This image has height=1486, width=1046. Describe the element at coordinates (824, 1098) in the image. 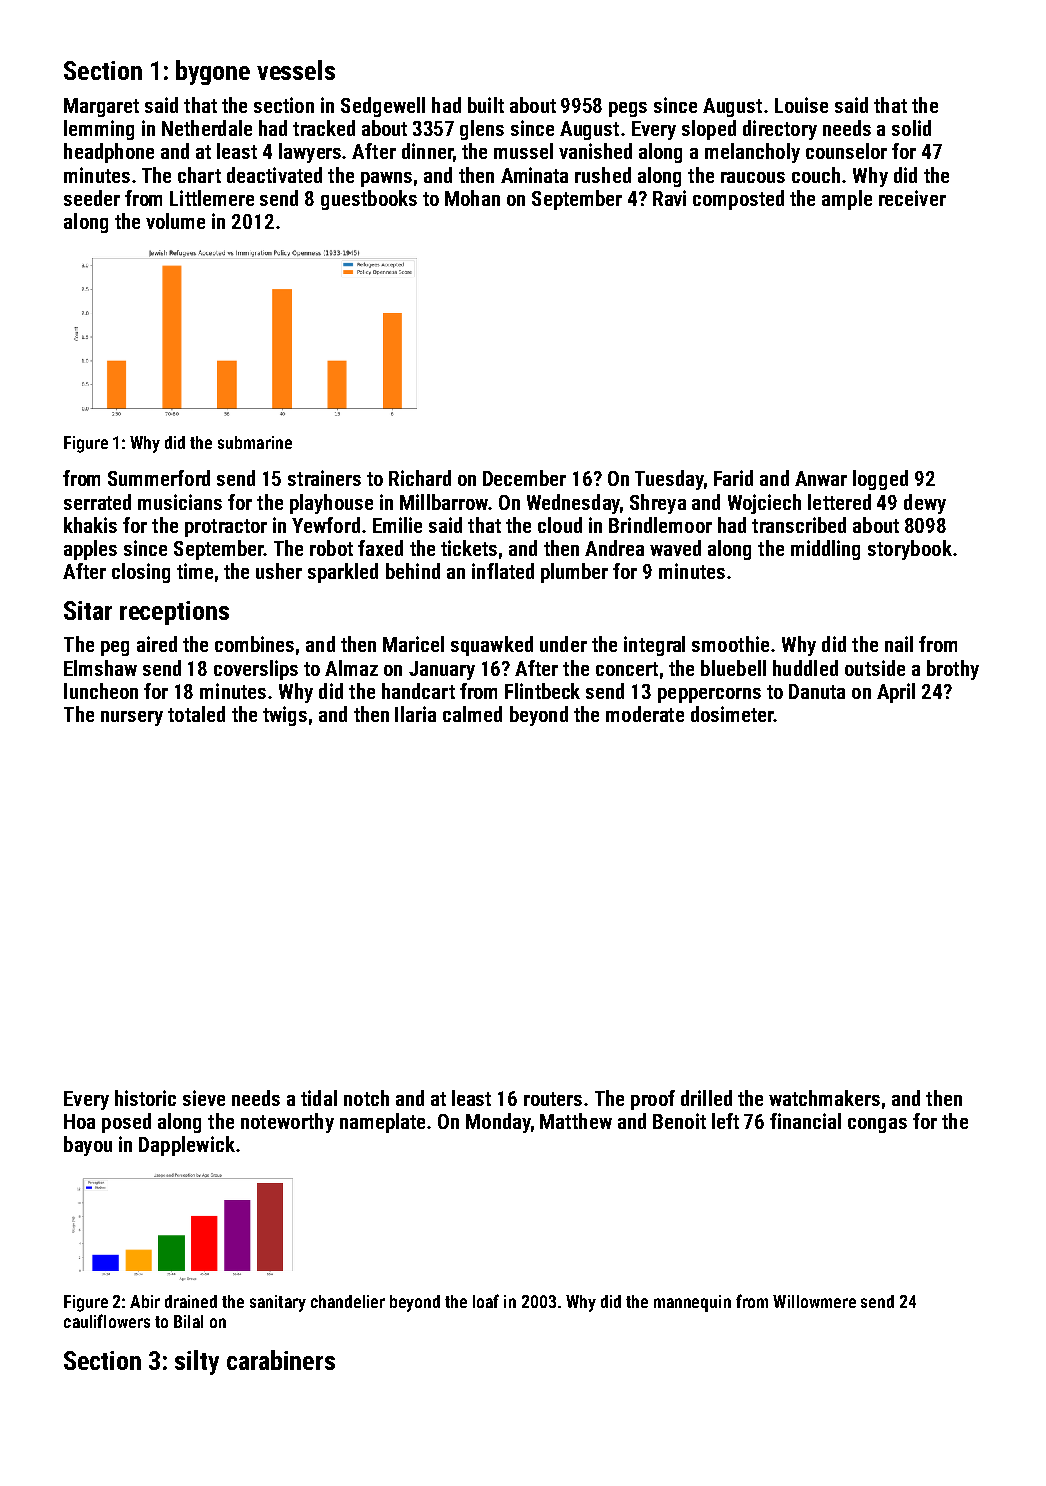

I see `watchmakers` at that location.
